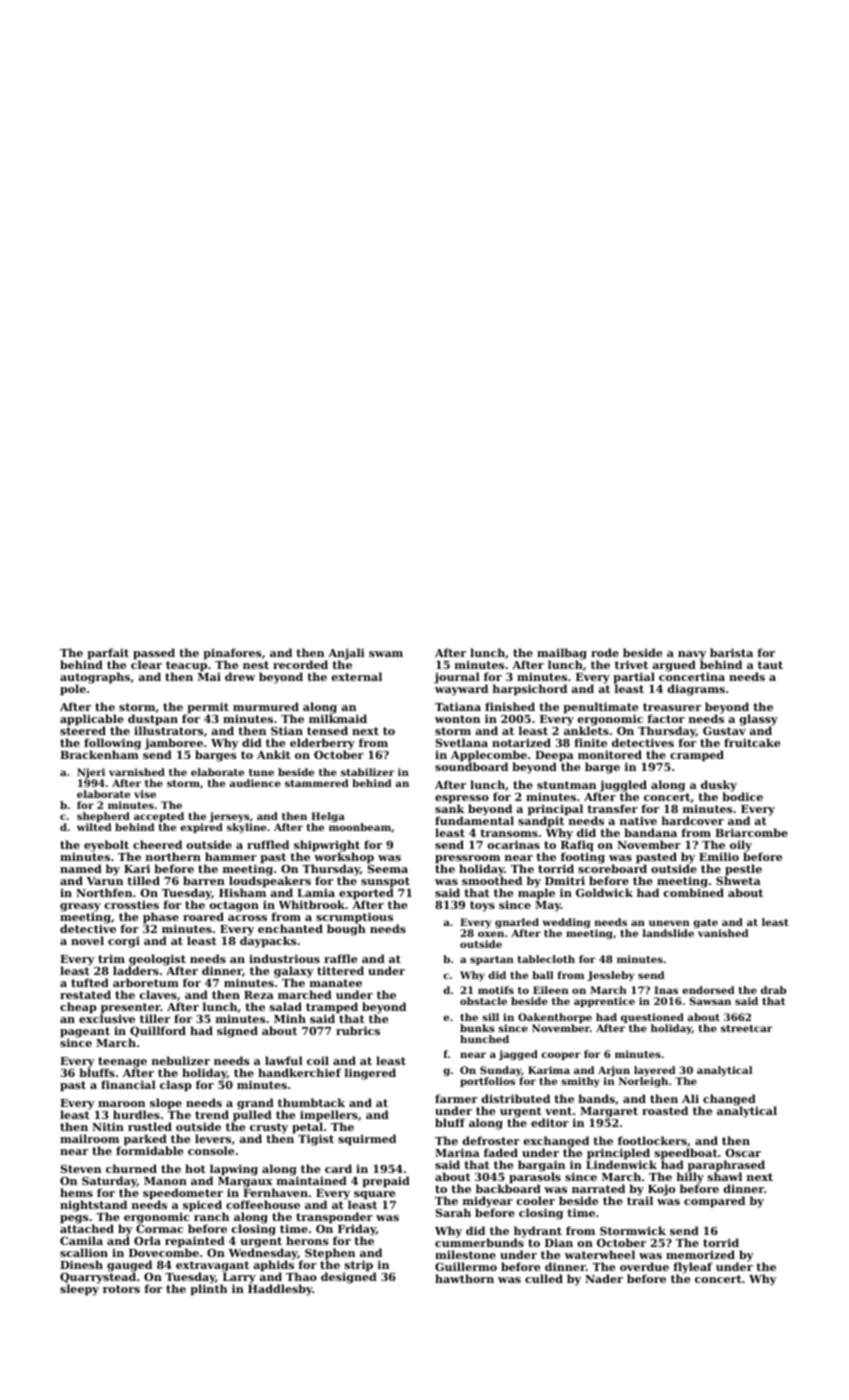 The image size is (849, 1400). Describe the element at coordinates (78, 1008) in the image. I see `cheap` at that location.
